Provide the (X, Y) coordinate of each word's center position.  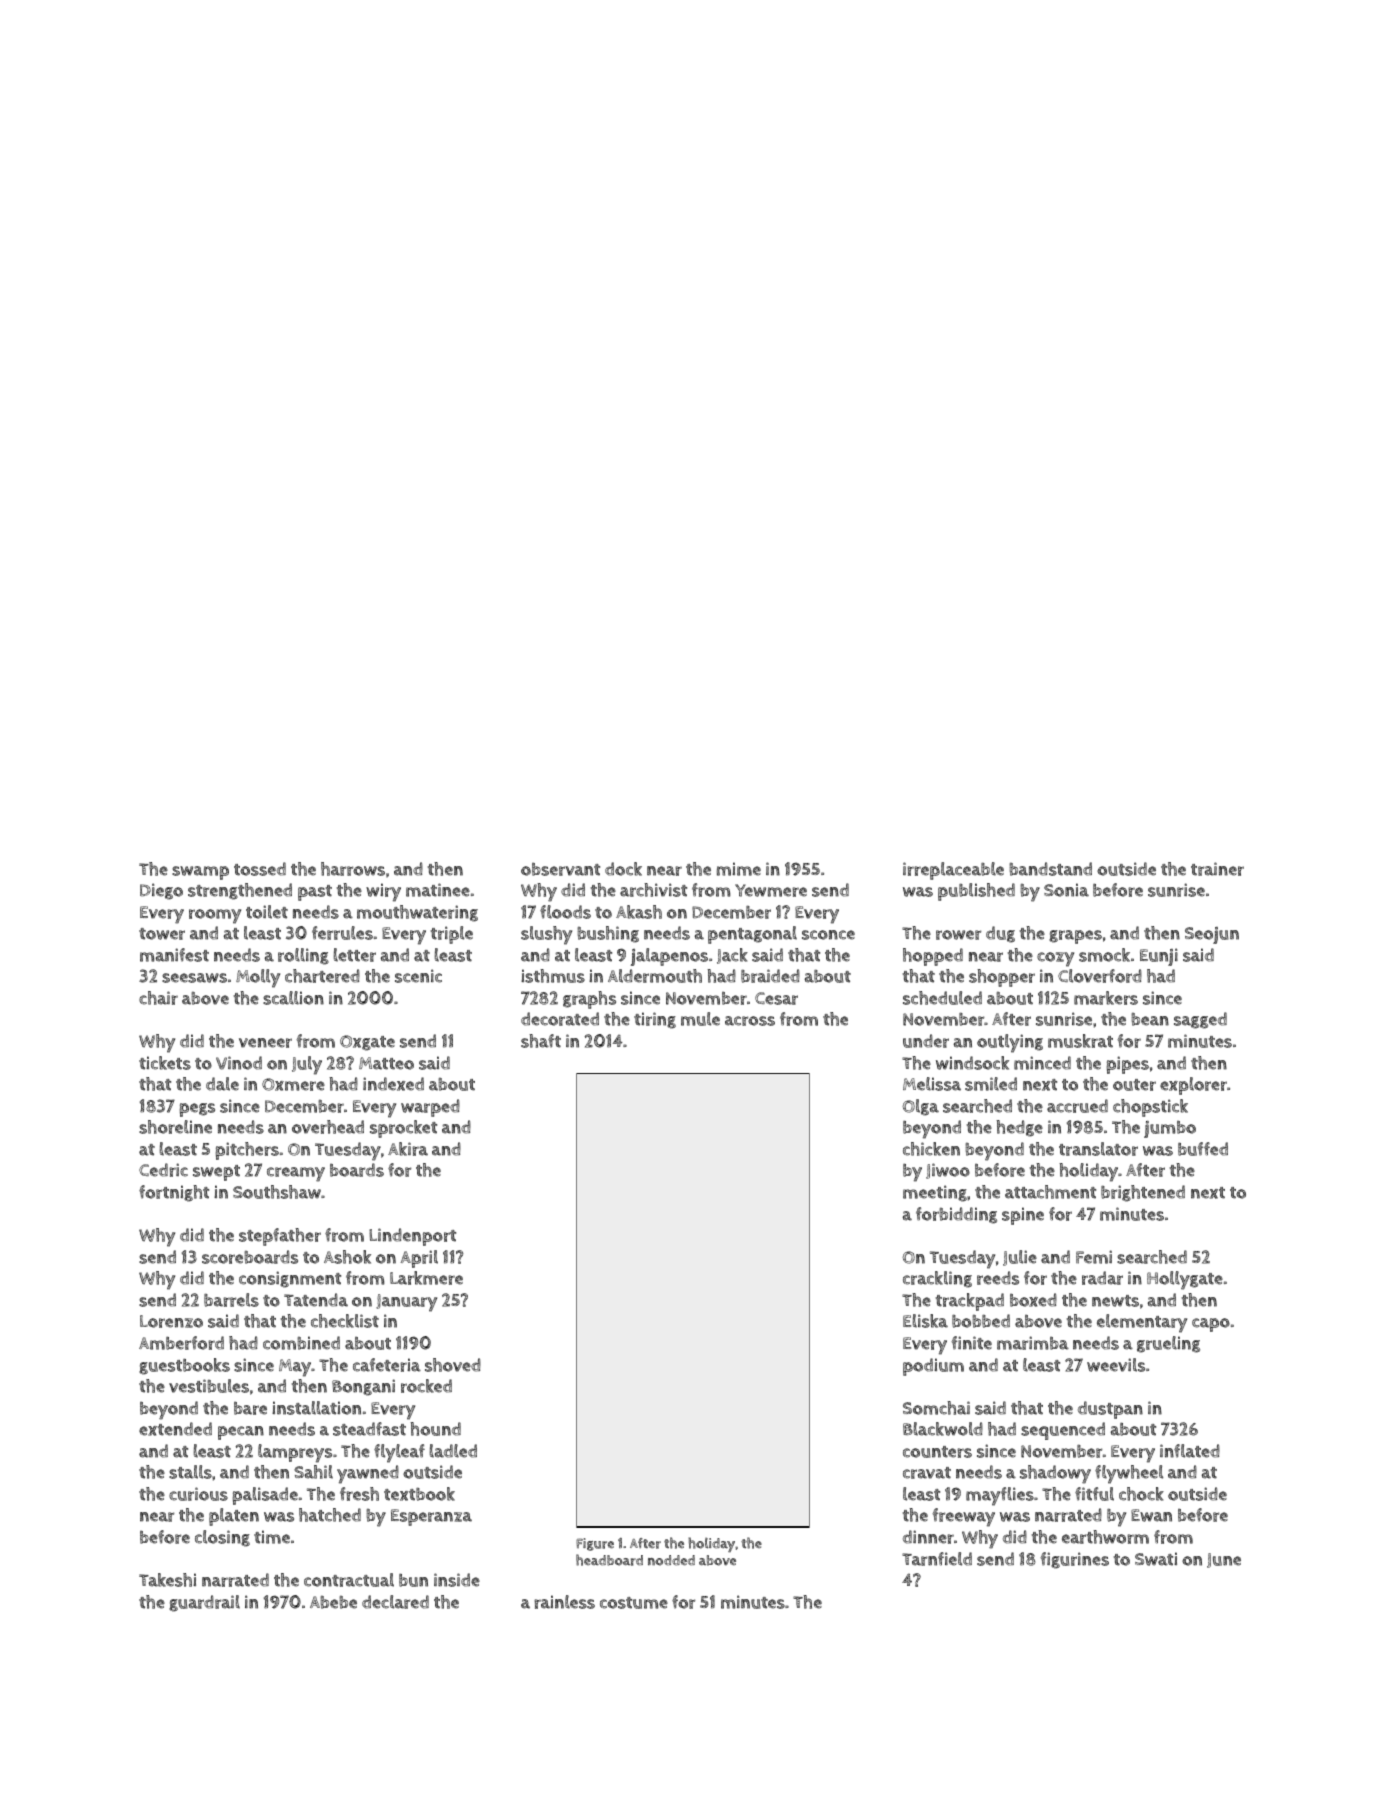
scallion (293, 998)
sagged (1200, 1020)
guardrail (204, 1603)
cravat (927, 1473)
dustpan (1110, 1410)
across (750, 1021)
